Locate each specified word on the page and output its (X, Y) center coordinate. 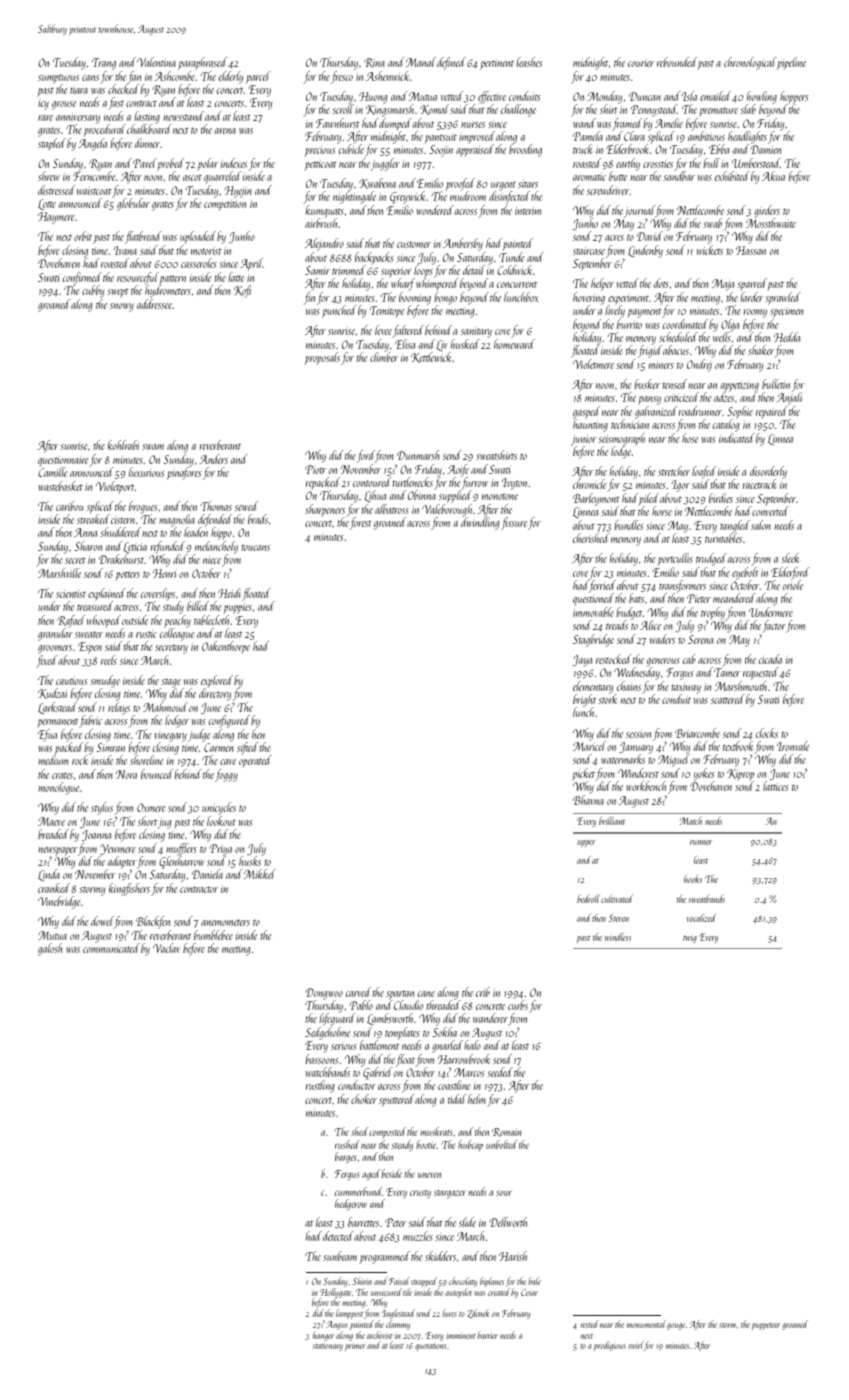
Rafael (71, 621)
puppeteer (766, 1326)
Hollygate (335, 1293)
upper (586, 843)
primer (355, 1347)
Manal (421, 62)
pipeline (791, 63)
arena (225, 131)
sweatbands (706, 899)
